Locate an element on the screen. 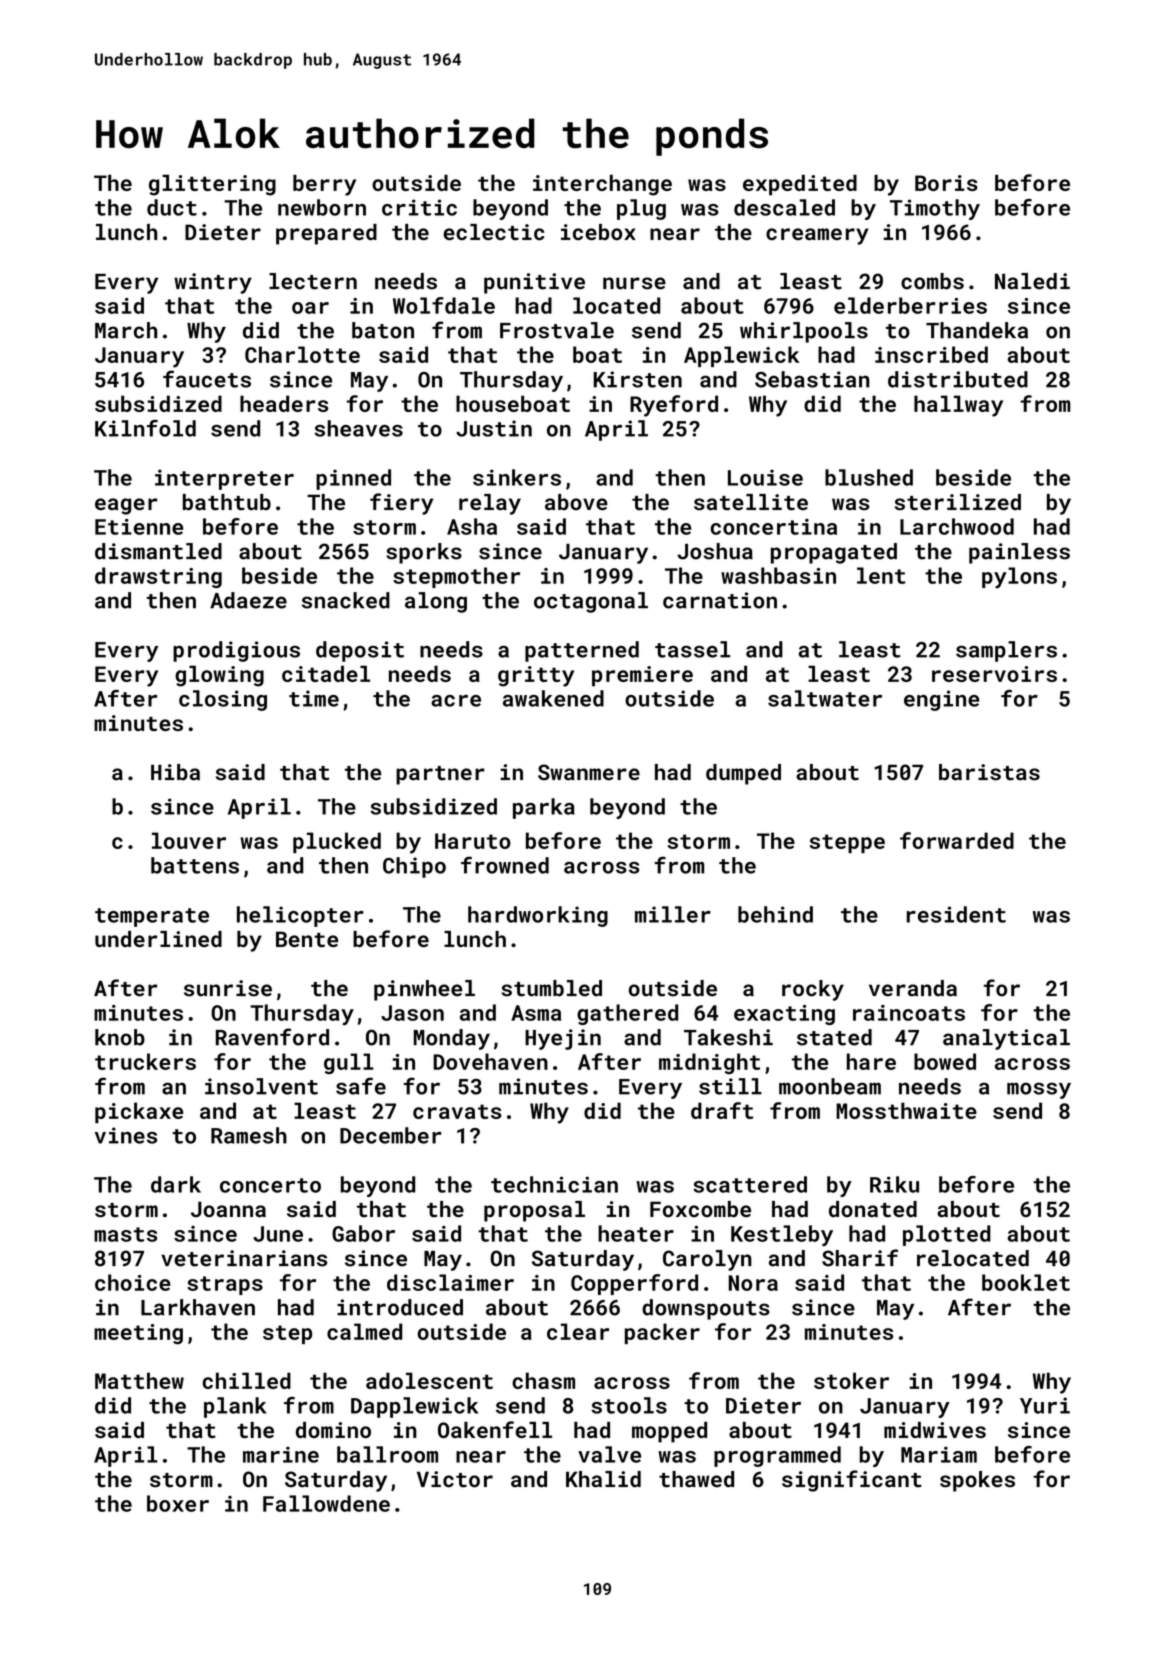 The height and width of the screenshot is (1654, 1165). choice is located at coordinates (133, 1282).
